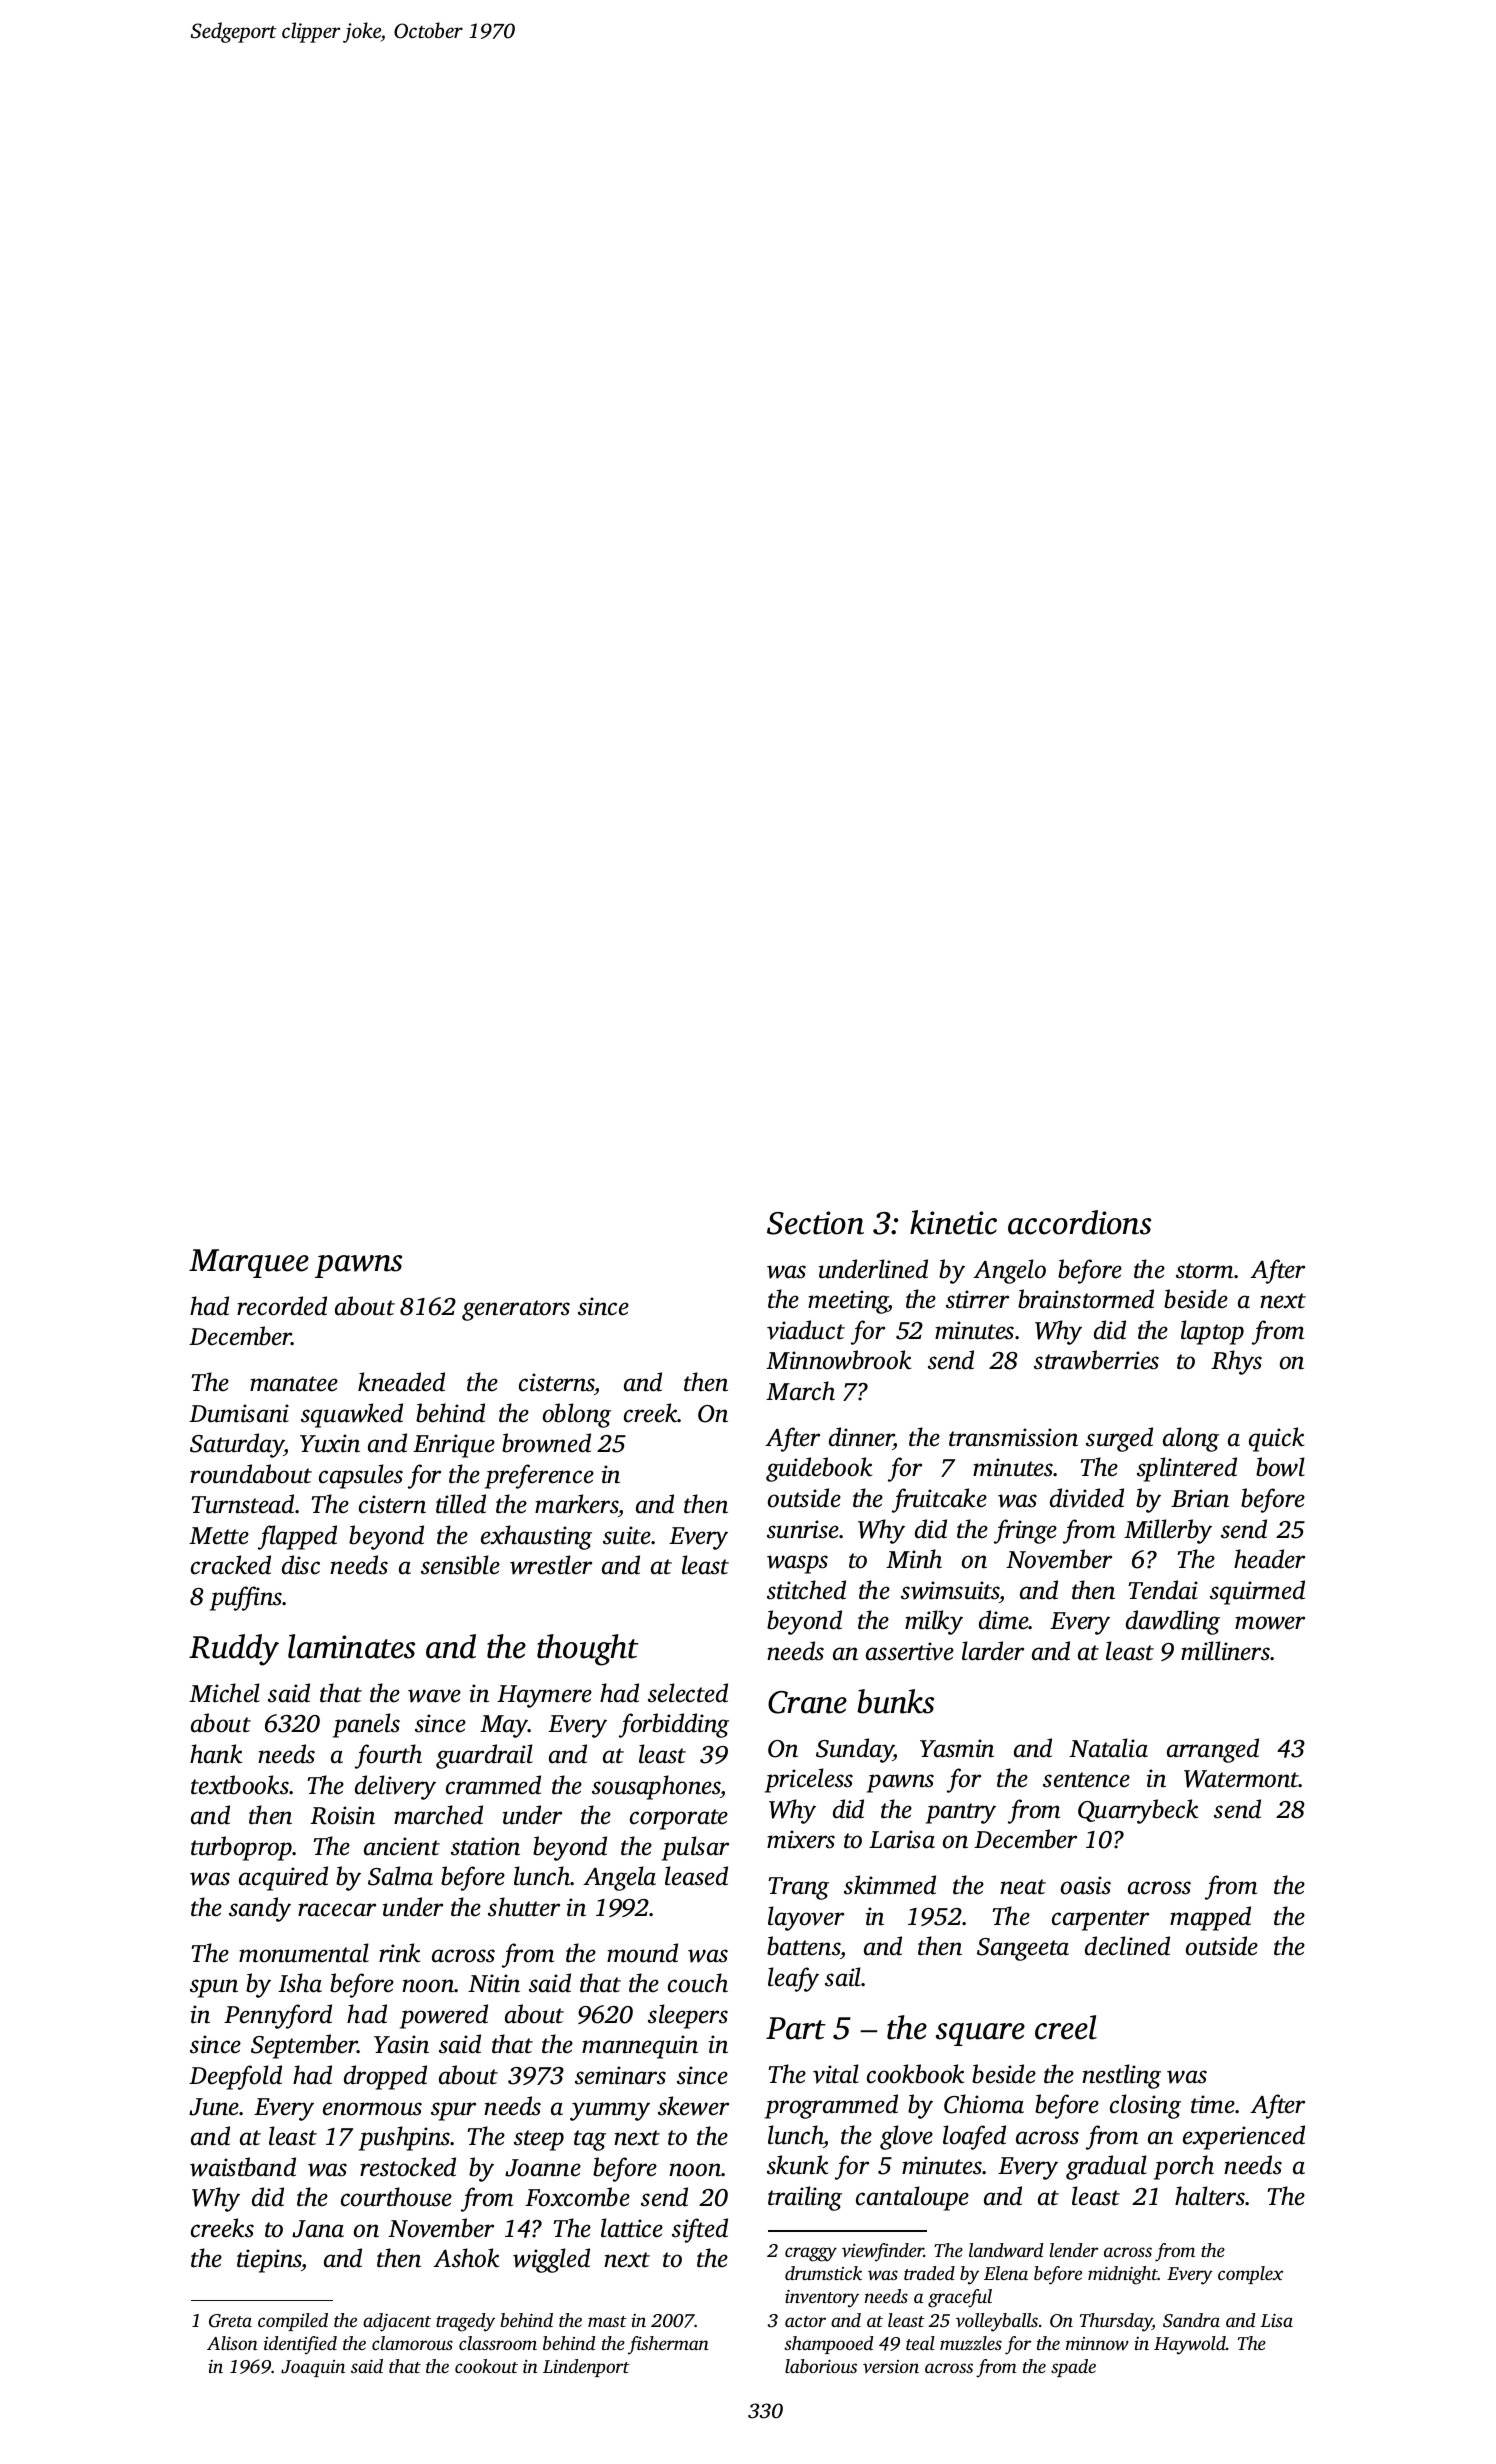 The height and width of the screenshot is (2464, 1496). I want to click on header, so click(1269, 1559).
